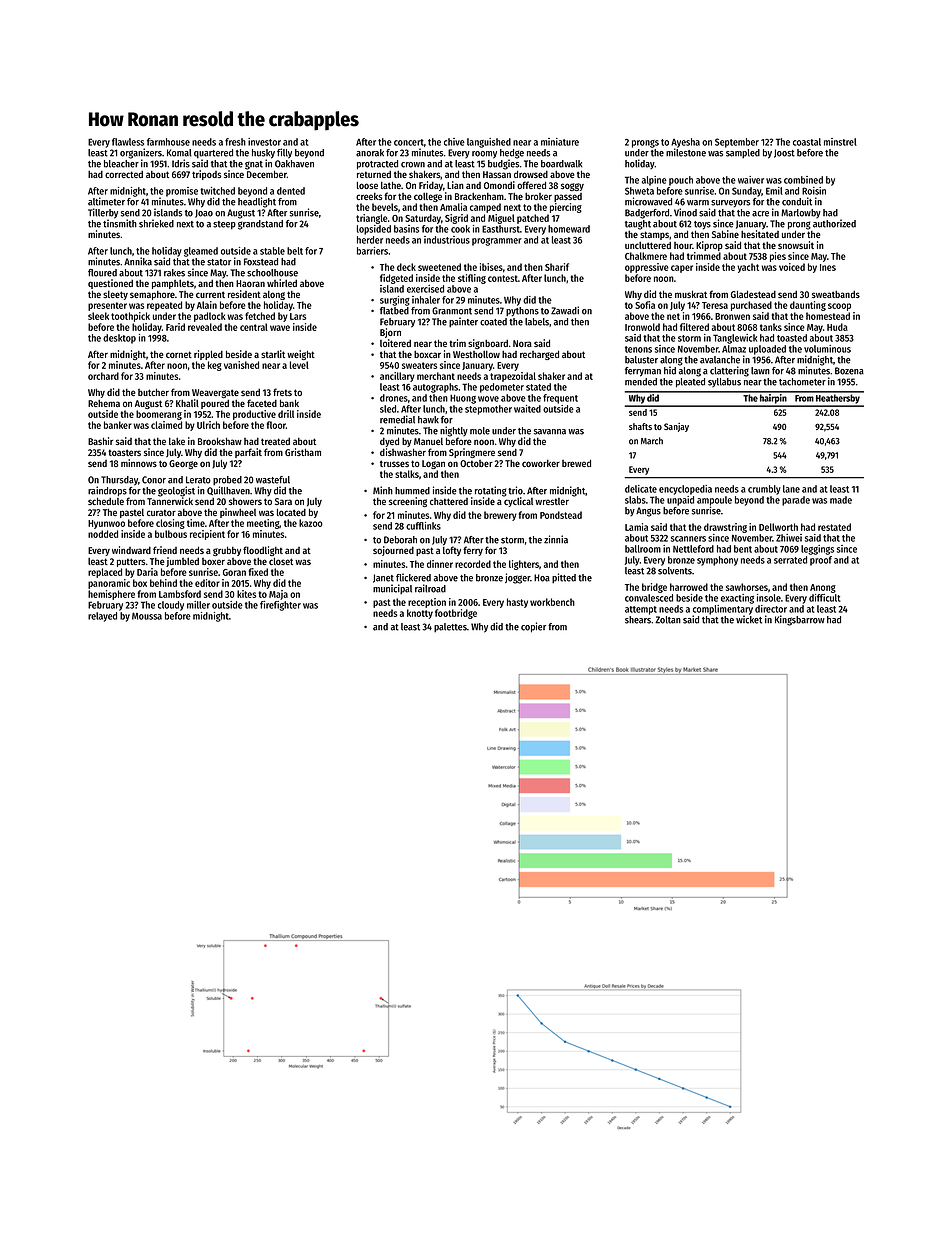 The width and height of the document is (952, 1233). Describe the element at coordinates (460, 229) in the document. I see `cook` at that location.
